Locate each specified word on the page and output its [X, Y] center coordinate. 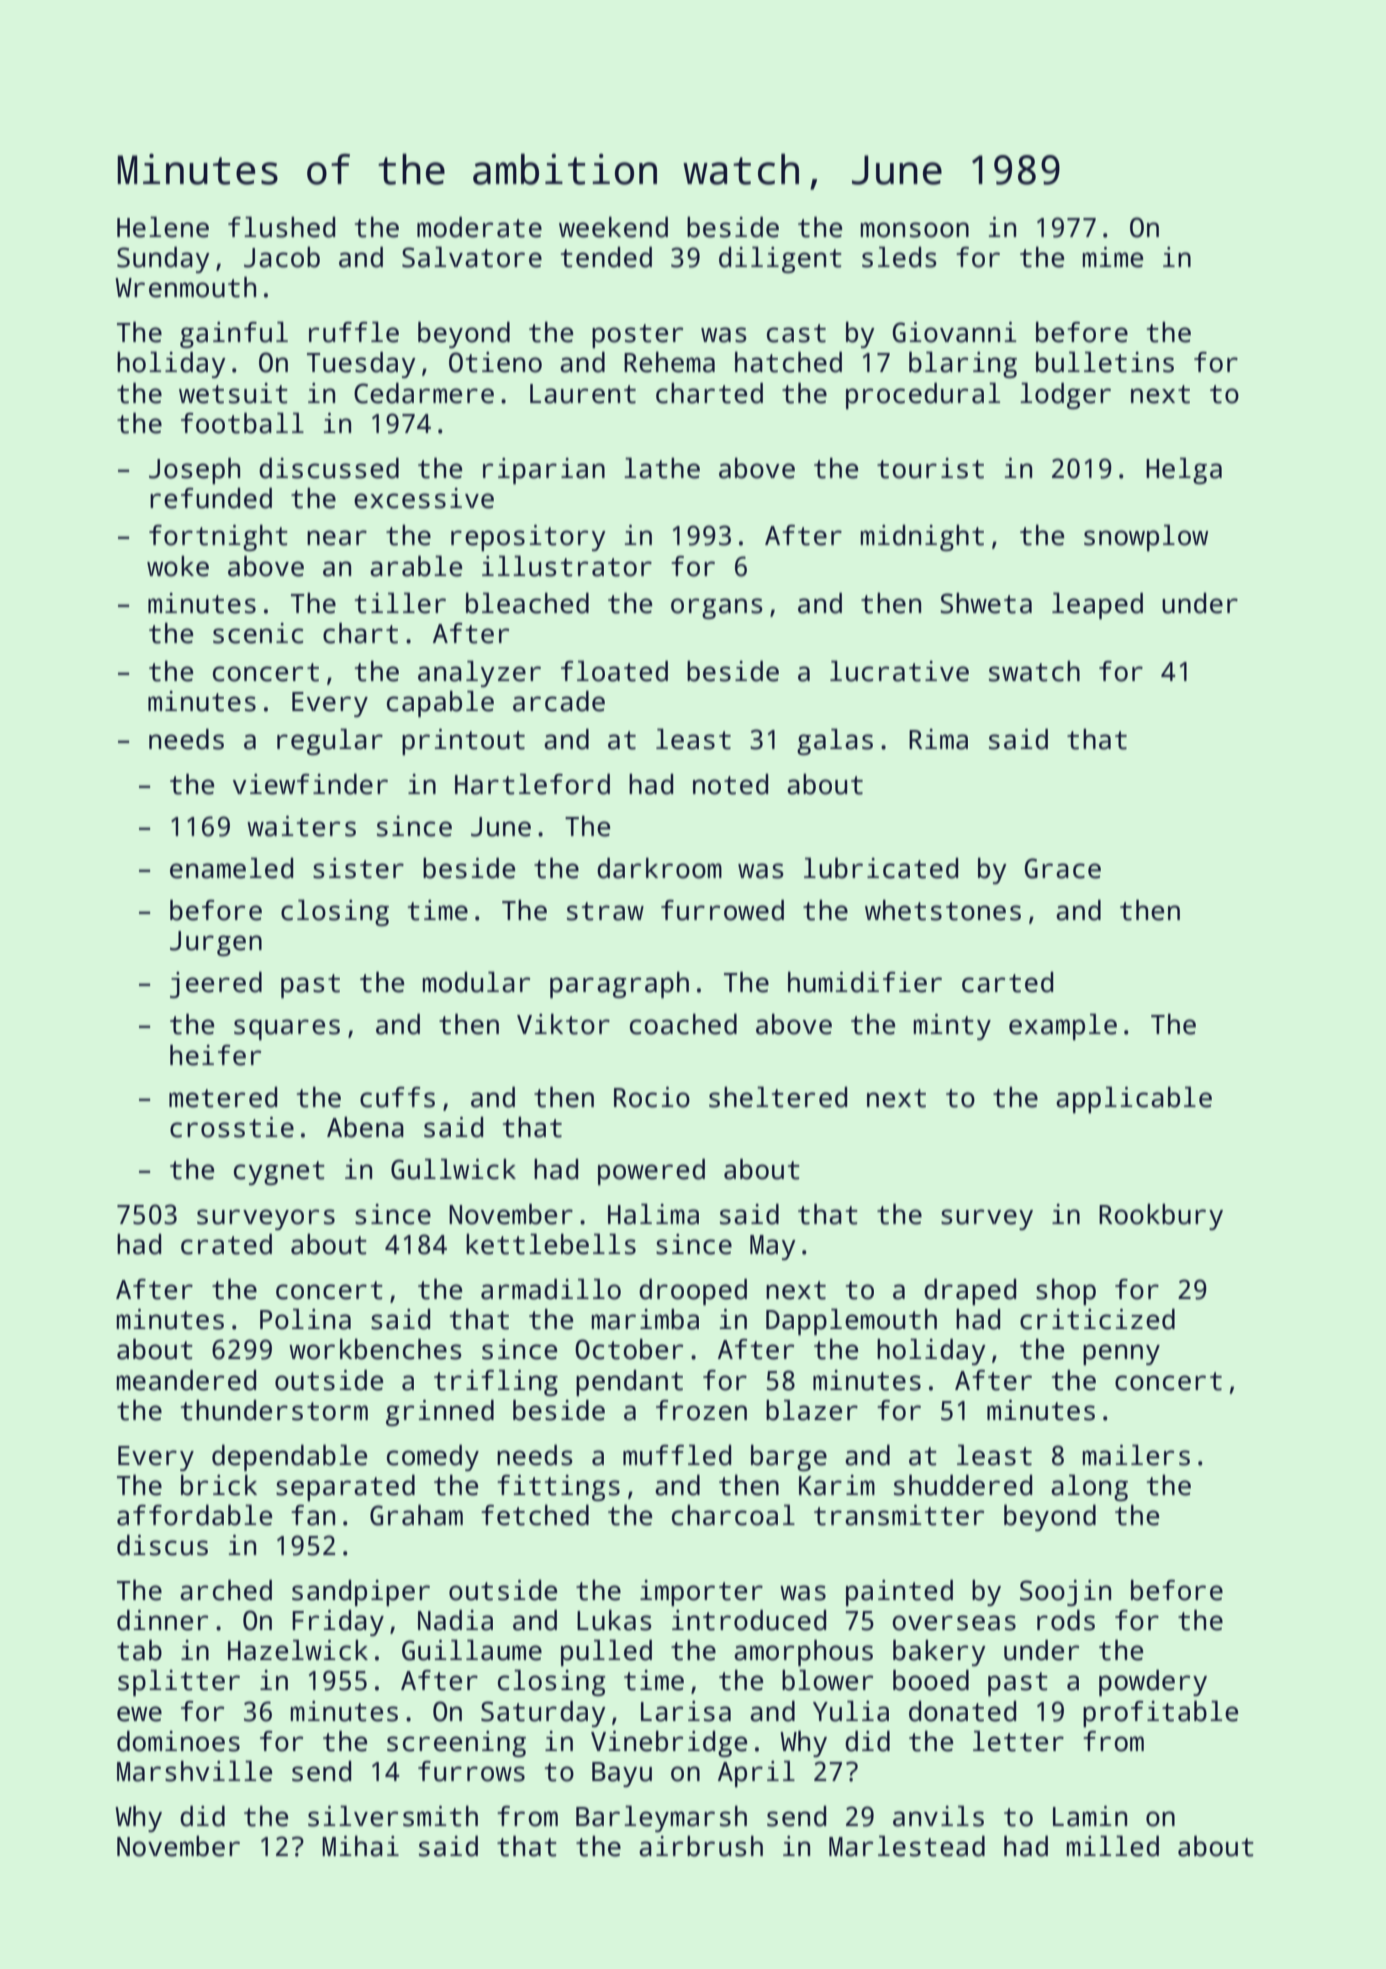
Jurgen [216, 943]
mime [1113, 257]
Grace [1062, 868]
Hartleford [532, 784]
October [629, 1349]
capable [440, 704]
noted [730, 784]
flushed [281, 227]
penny [1121, 1354]
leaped [1097, 606]
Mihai [360, 1846]
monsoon [915, 230]
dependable [289, 1458]
